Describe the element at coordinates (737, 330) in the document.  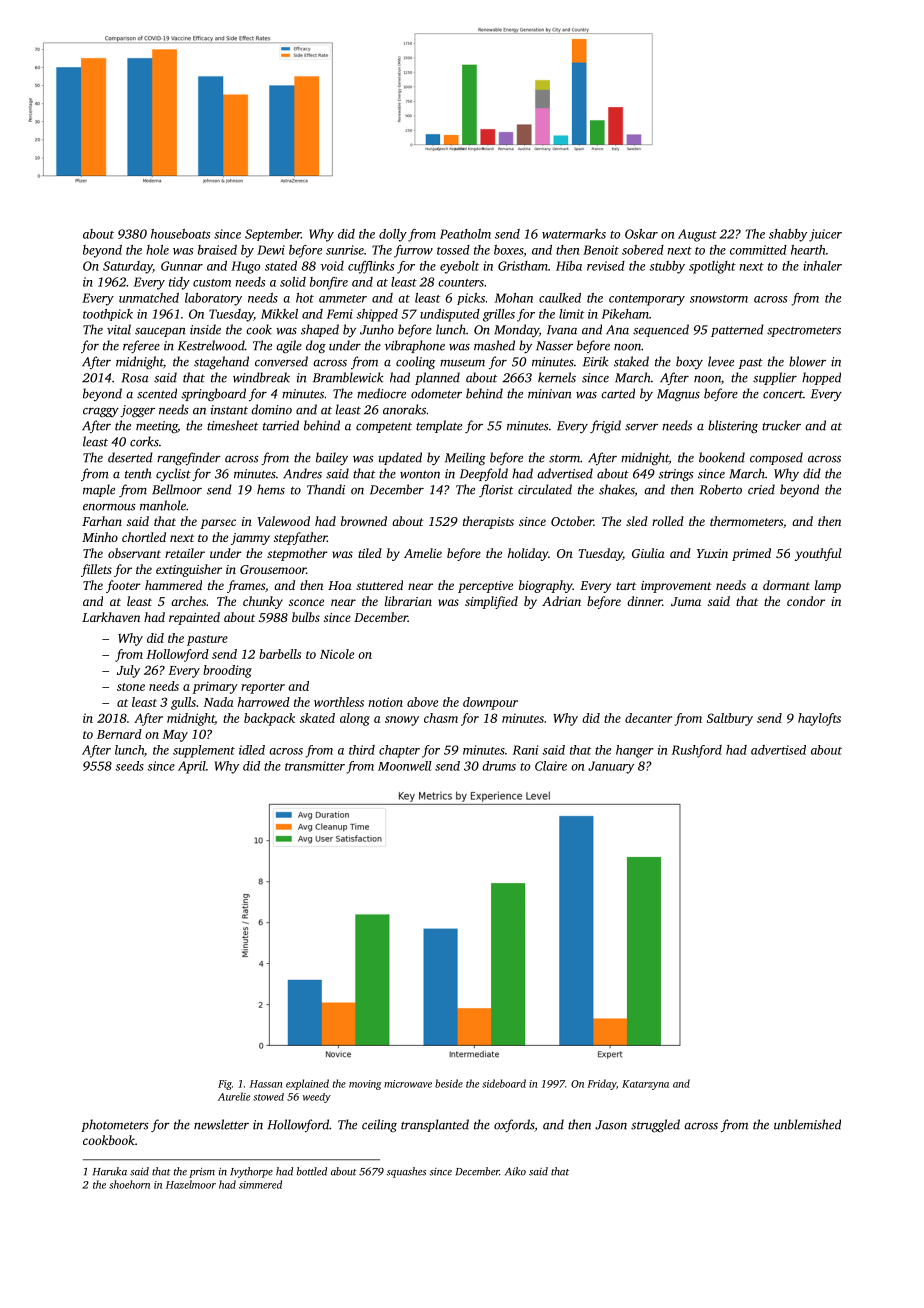
I see `patterned` at that location.
